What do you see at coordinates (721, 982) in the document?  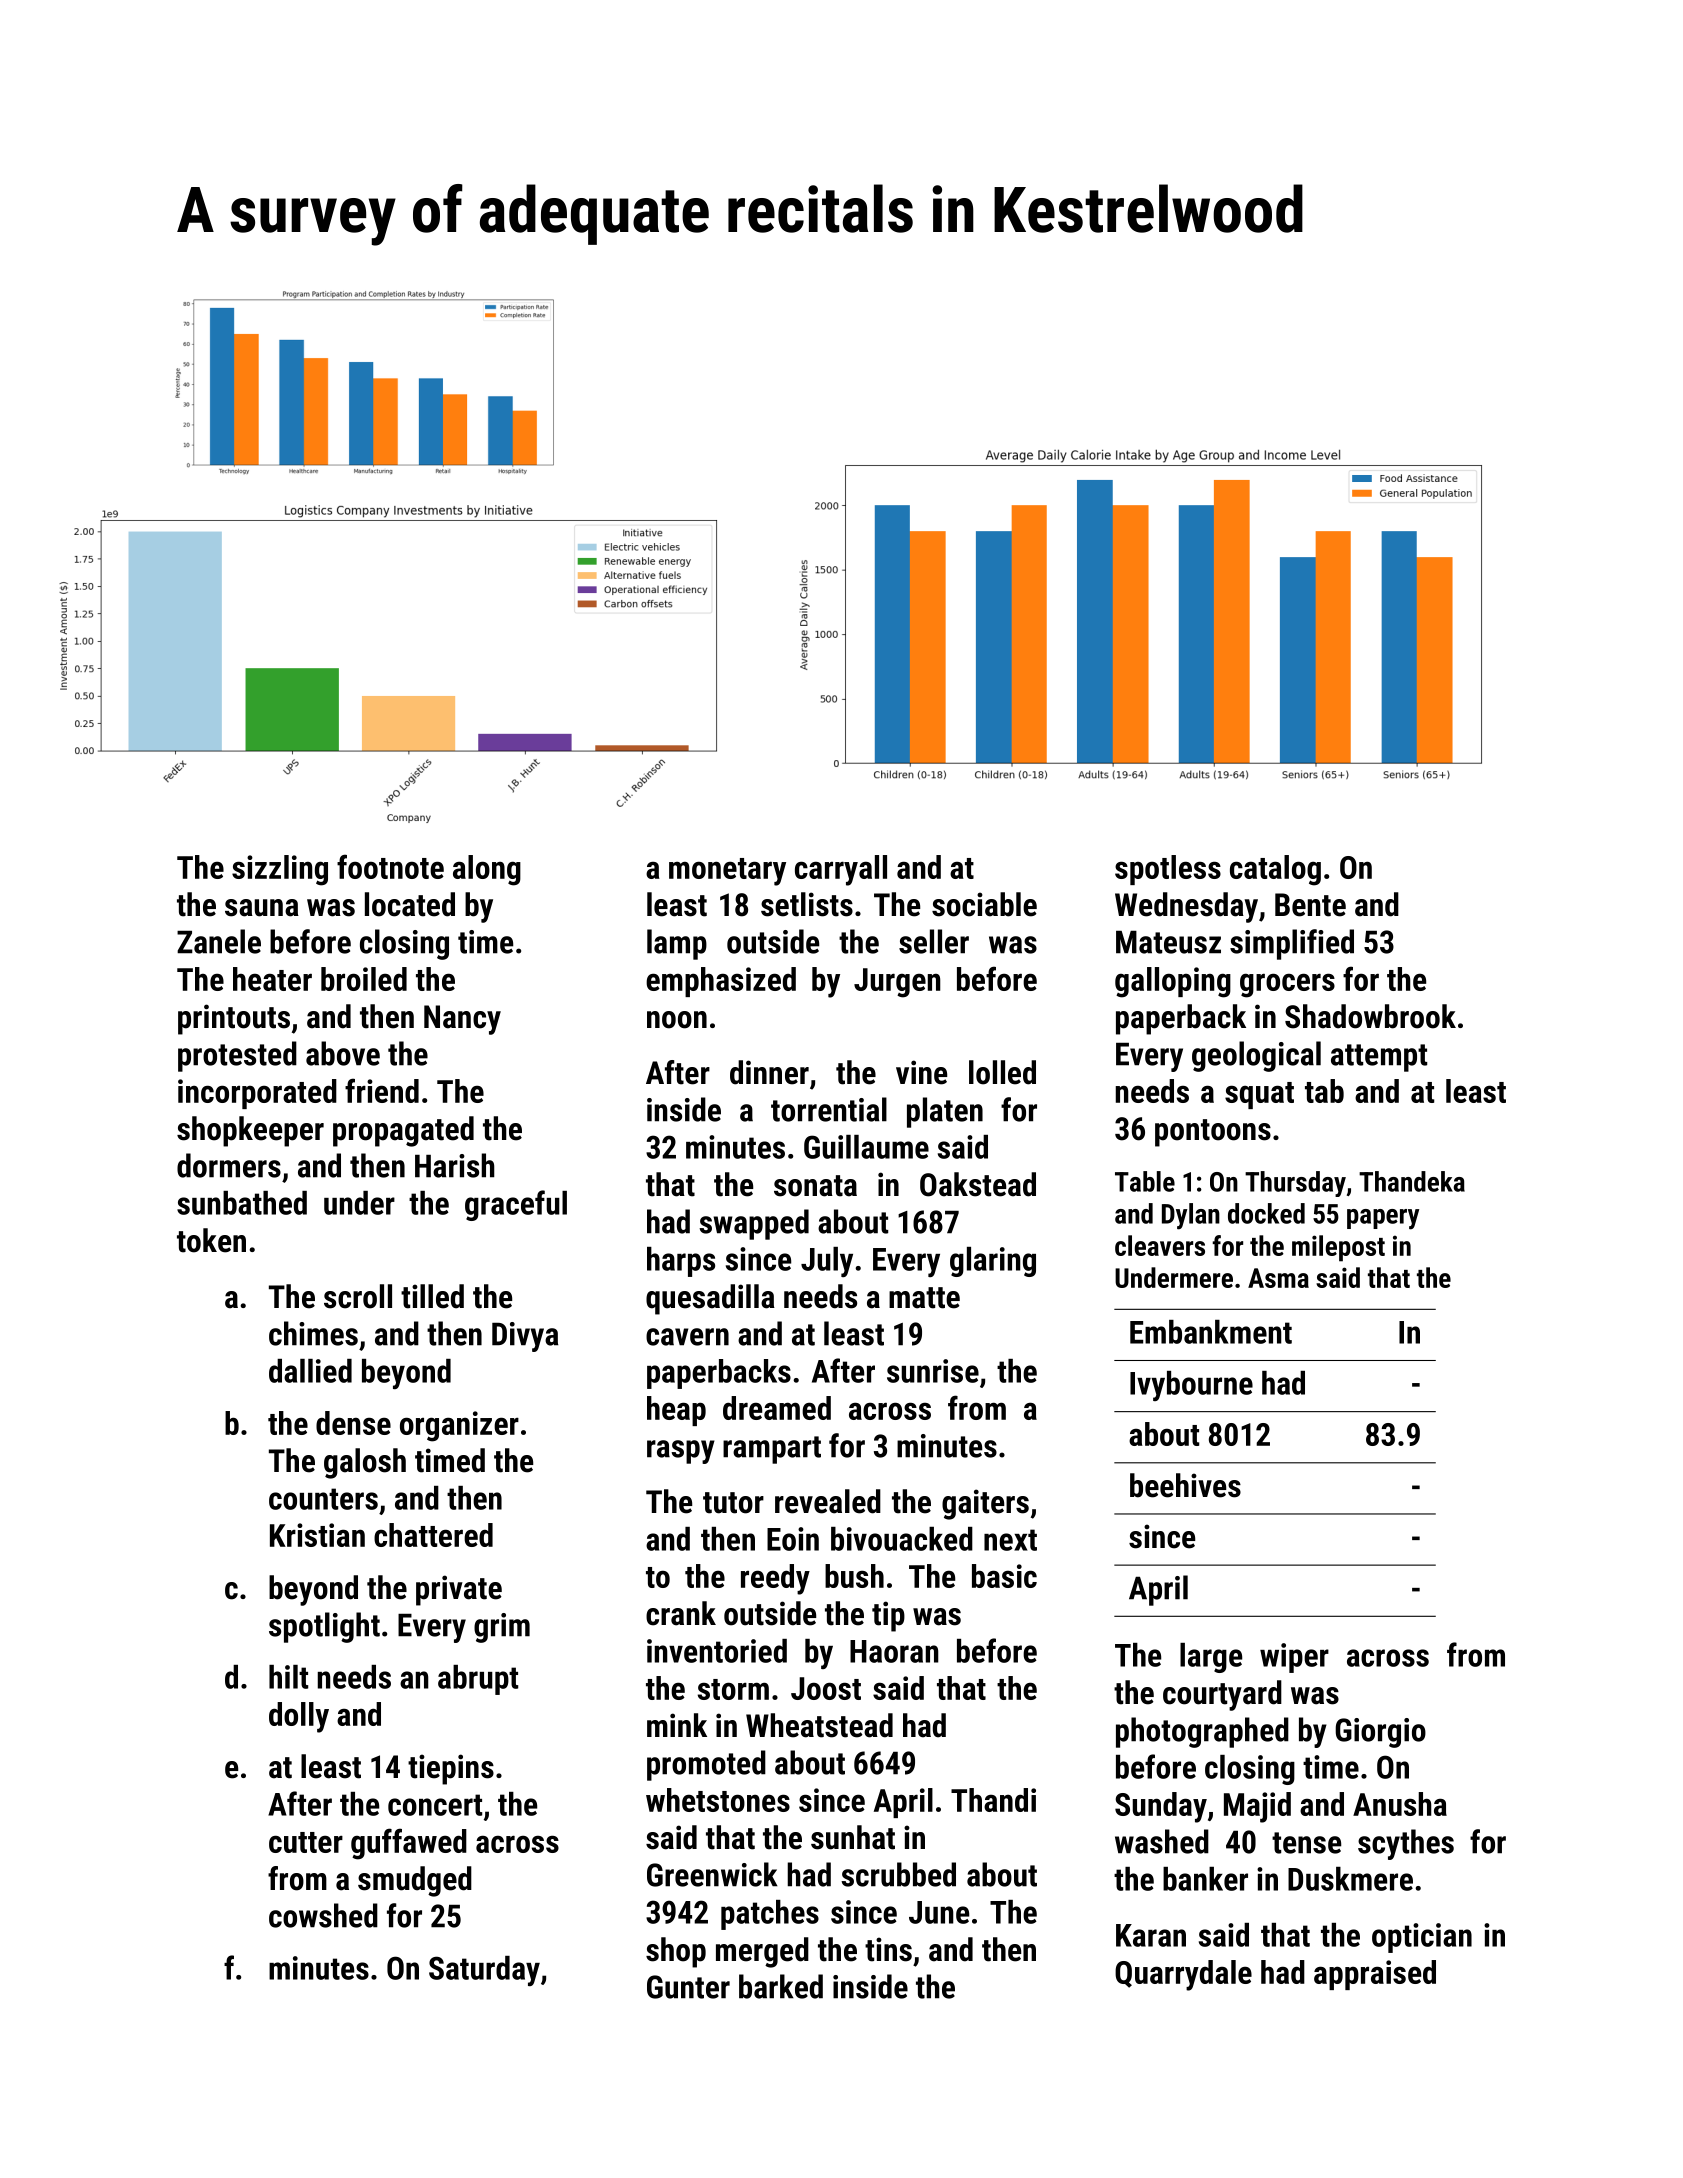 I see `emphasized` at bounding box center [721, 982].
